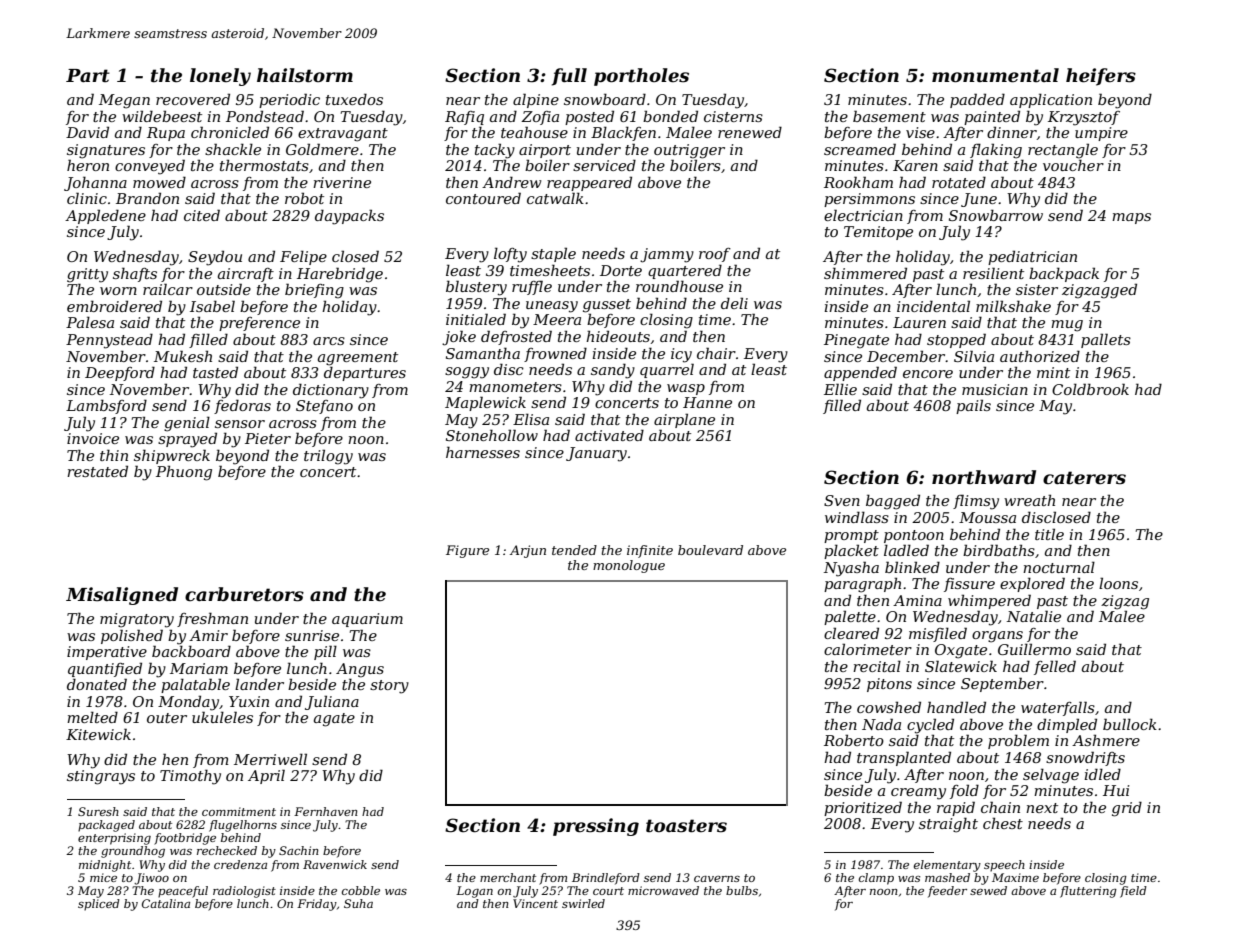 This screenshot has width=1233, height=952. I want to click on Friday, so click(317, 905).
